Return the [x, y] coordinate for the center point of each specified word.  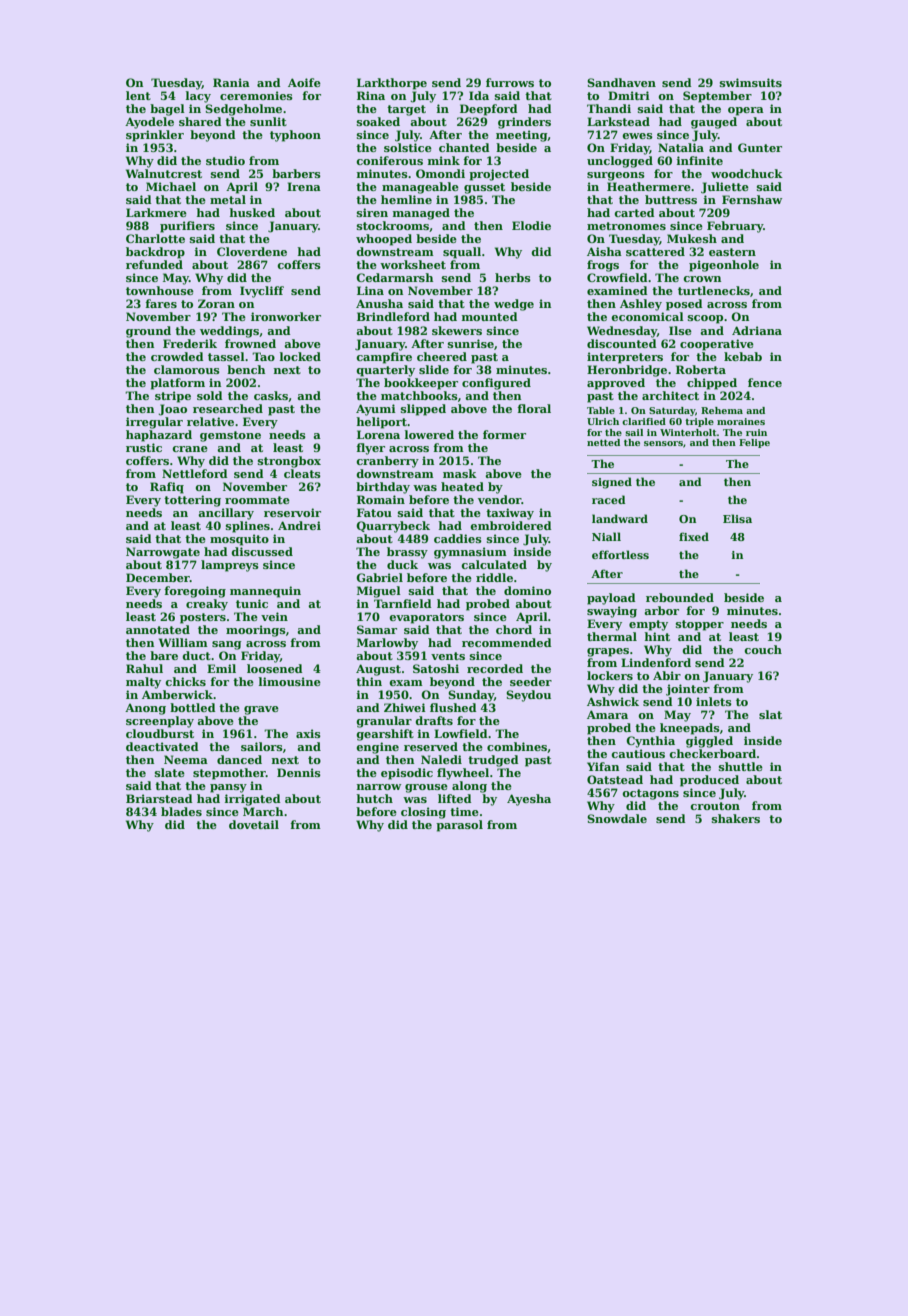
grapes [608, 652]
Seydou [528, 696]
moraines [741, 421]
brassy [407, 553]
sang [227, 645]
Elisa [737, 518]
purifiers [187, 227]
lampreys [230, 566]
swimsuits [751, 82]
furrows [510, 82]
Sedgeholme [243, 110]
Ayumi [376, 410]
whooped [384, 240]
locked [300, 356]
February [735, 227]
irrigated [253, 800]
